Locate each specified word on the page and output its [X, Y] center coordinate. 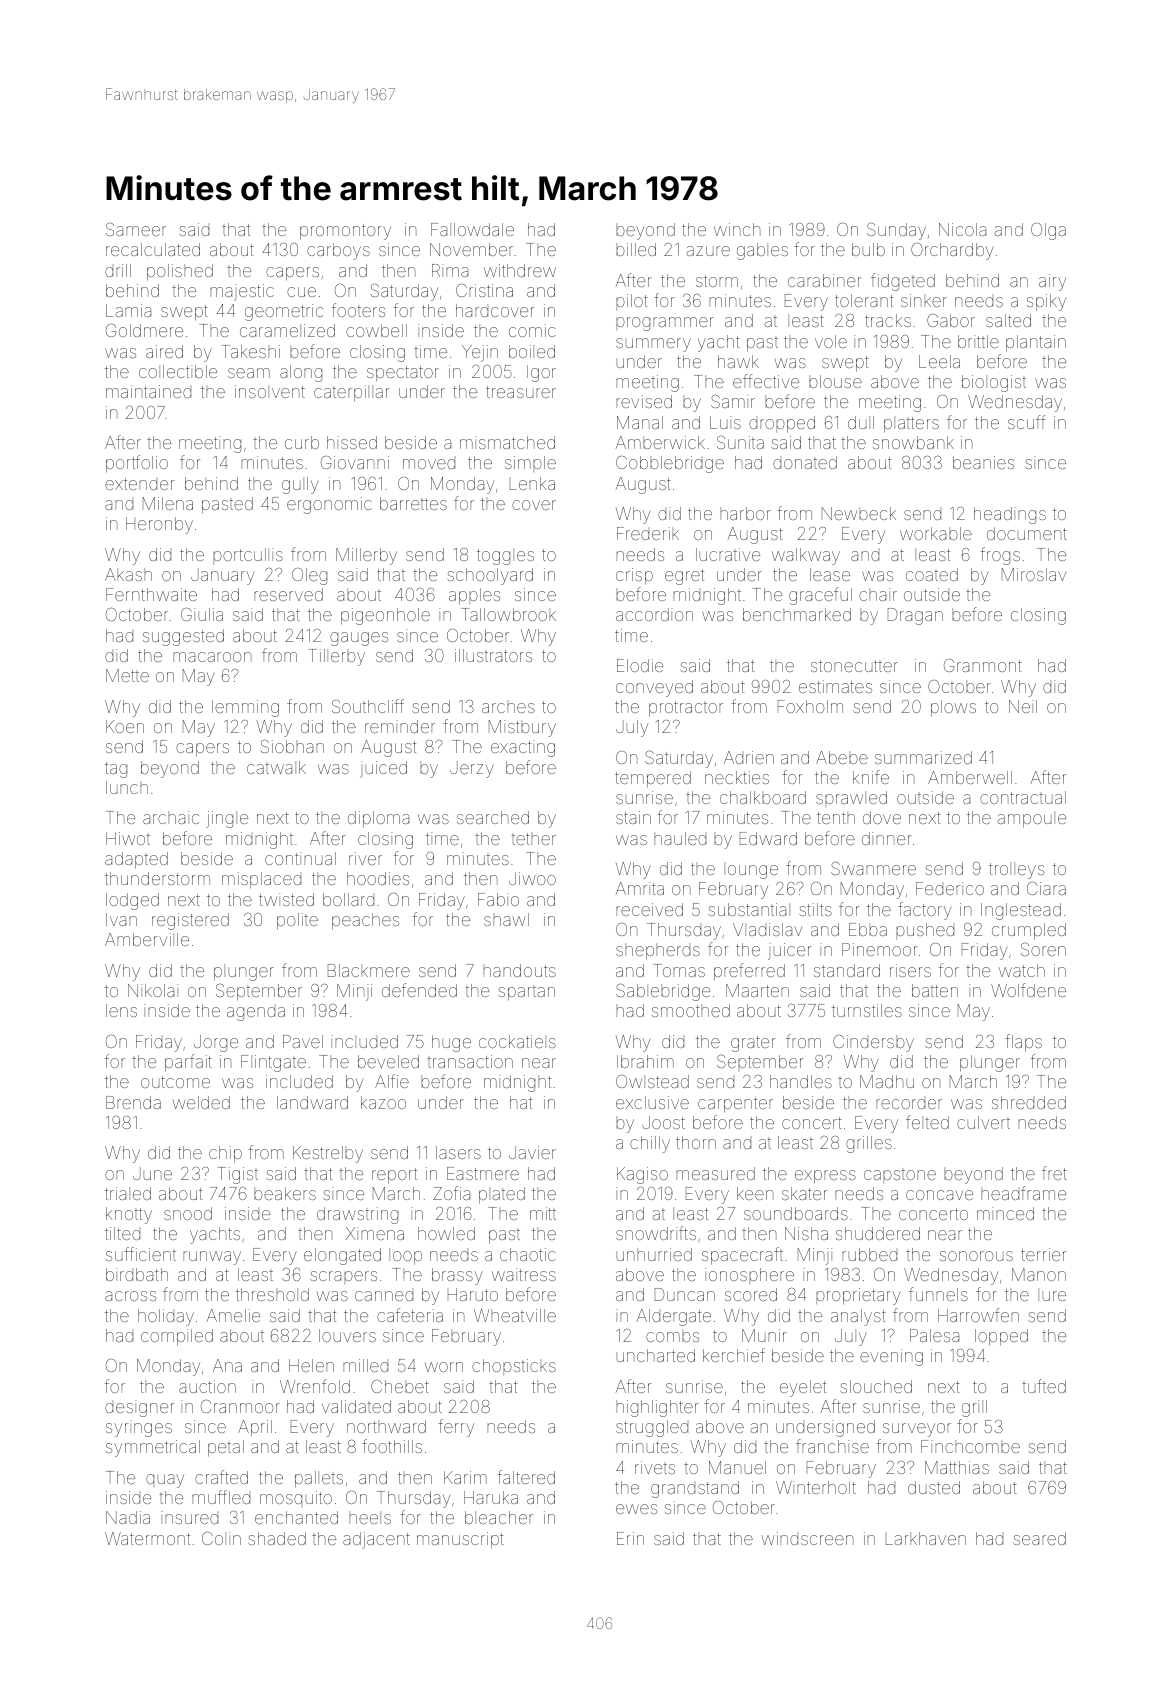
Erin [630, 1538]
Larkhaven [926, 1538]
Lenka [532, 483]
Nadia [128, 1517]
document [1027, 533]
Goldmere [144, 330]
